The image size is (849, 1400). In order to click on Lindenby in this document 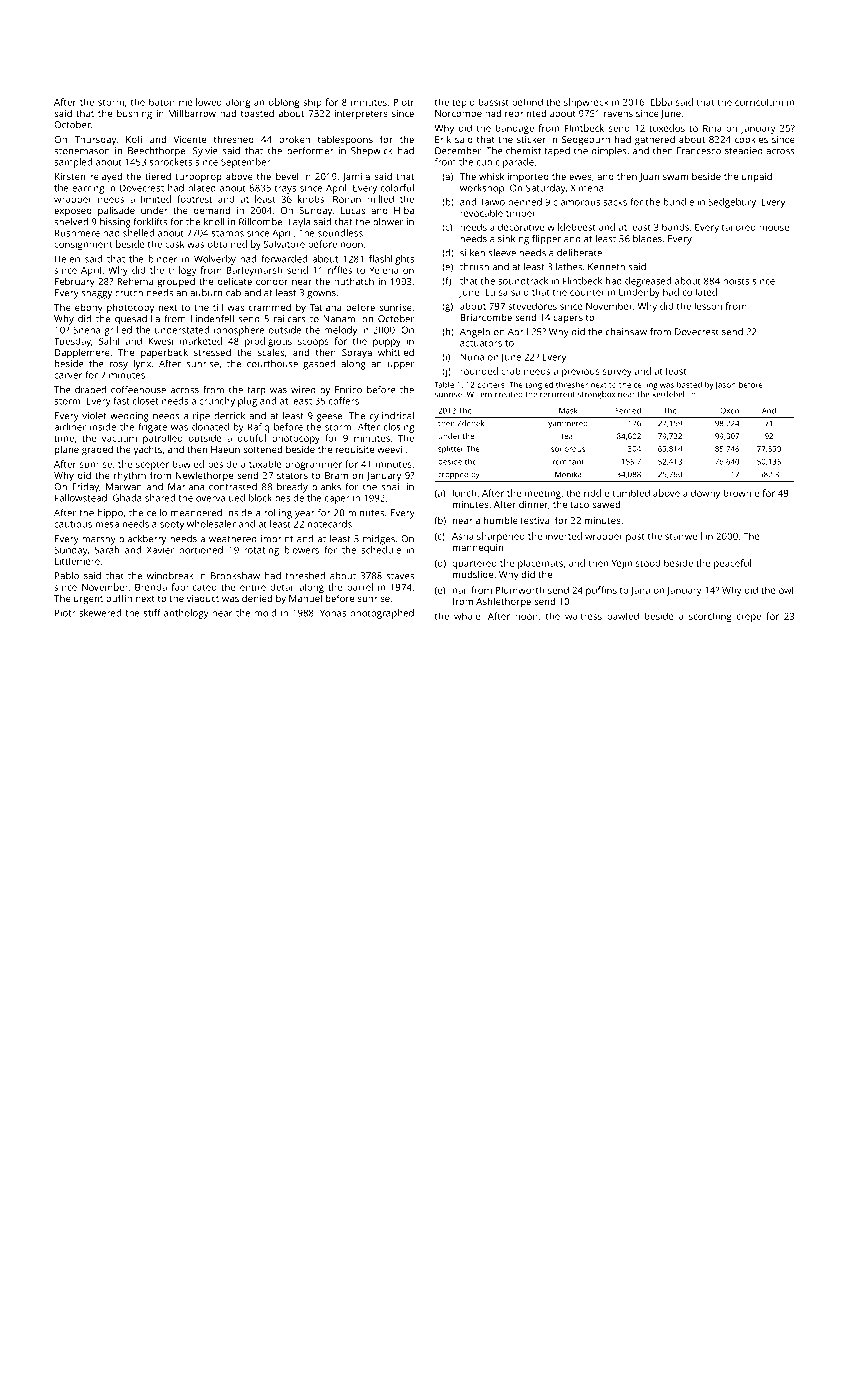, I will do `click(639, 293)`.
